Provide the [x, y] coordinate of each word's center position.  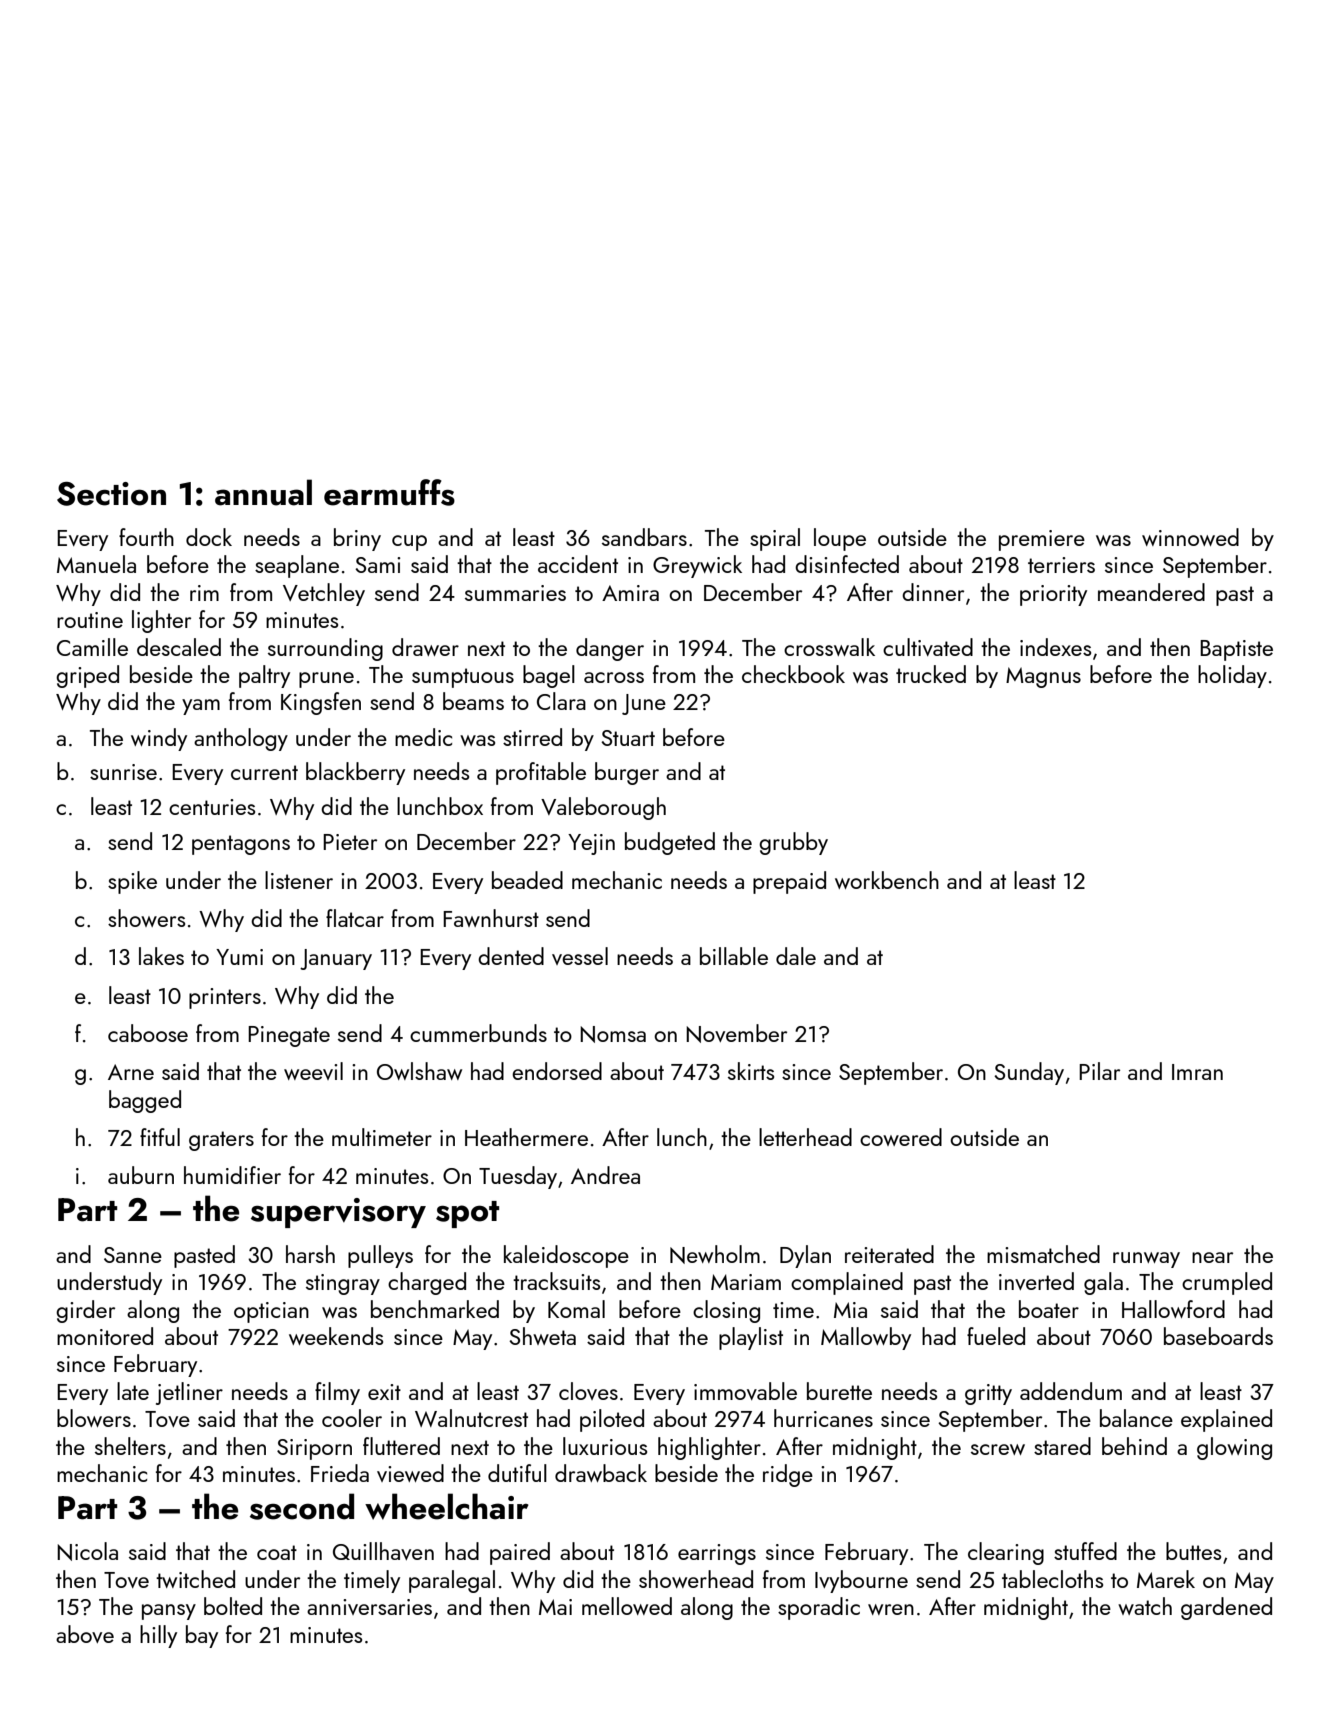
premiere [1042, 540]
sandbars [644, 537]
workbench [887, 880]
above [85, 1634]
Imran [1197, 1072]
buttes [1193, 1551]
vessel [580, 956]
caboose [148, 1033]
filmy [337, 1393]
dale [796, 956]
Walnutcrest [471, 1418]
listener [299, 880]
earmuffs [389, 492]
